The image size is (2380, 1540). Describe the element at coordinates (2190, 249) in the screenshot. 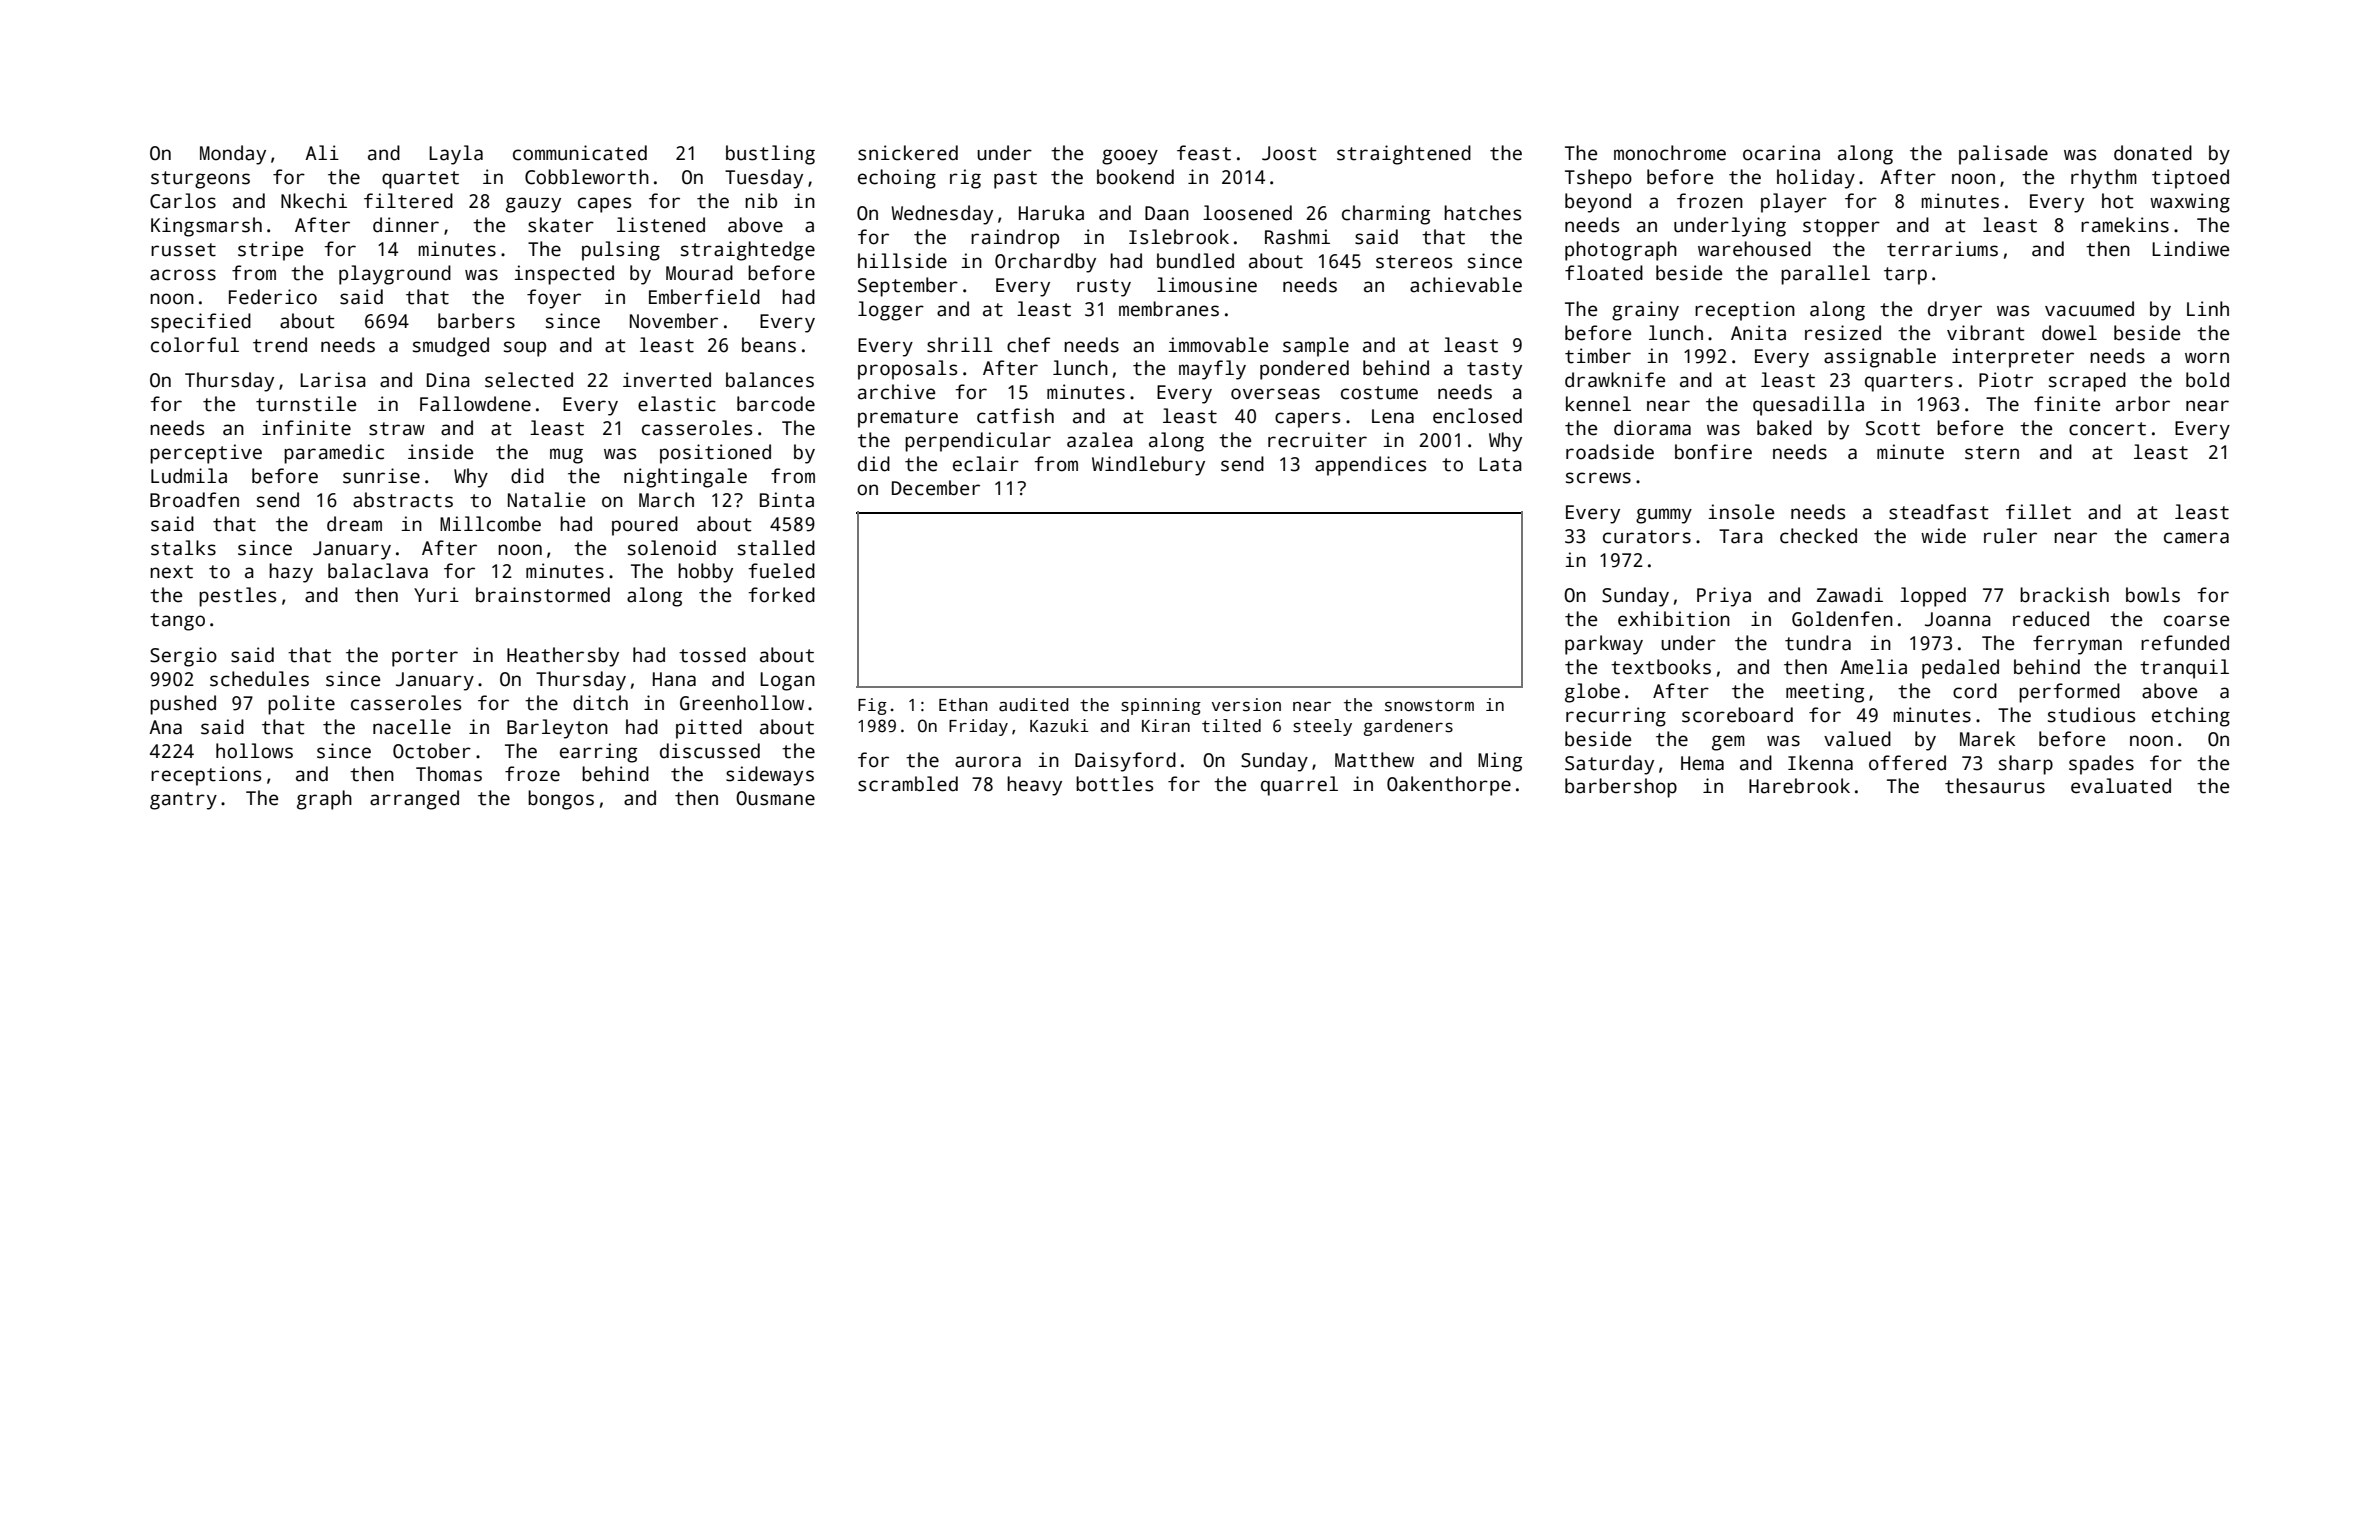

I see `Lindiwe` at that location.
